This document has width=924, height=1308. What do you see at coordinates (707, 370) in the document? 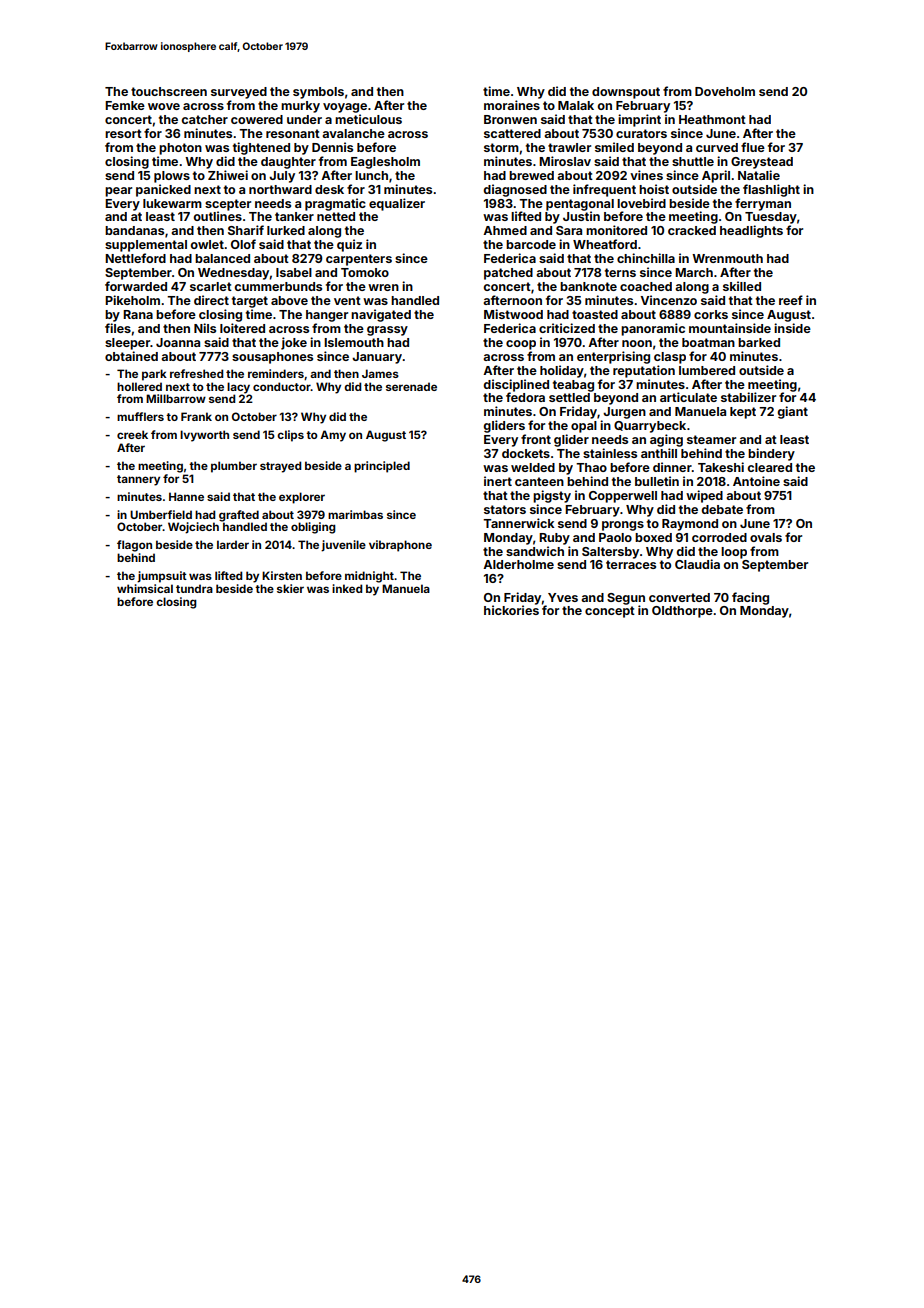
I see `lumbered` at bounding box center [707, 370].
